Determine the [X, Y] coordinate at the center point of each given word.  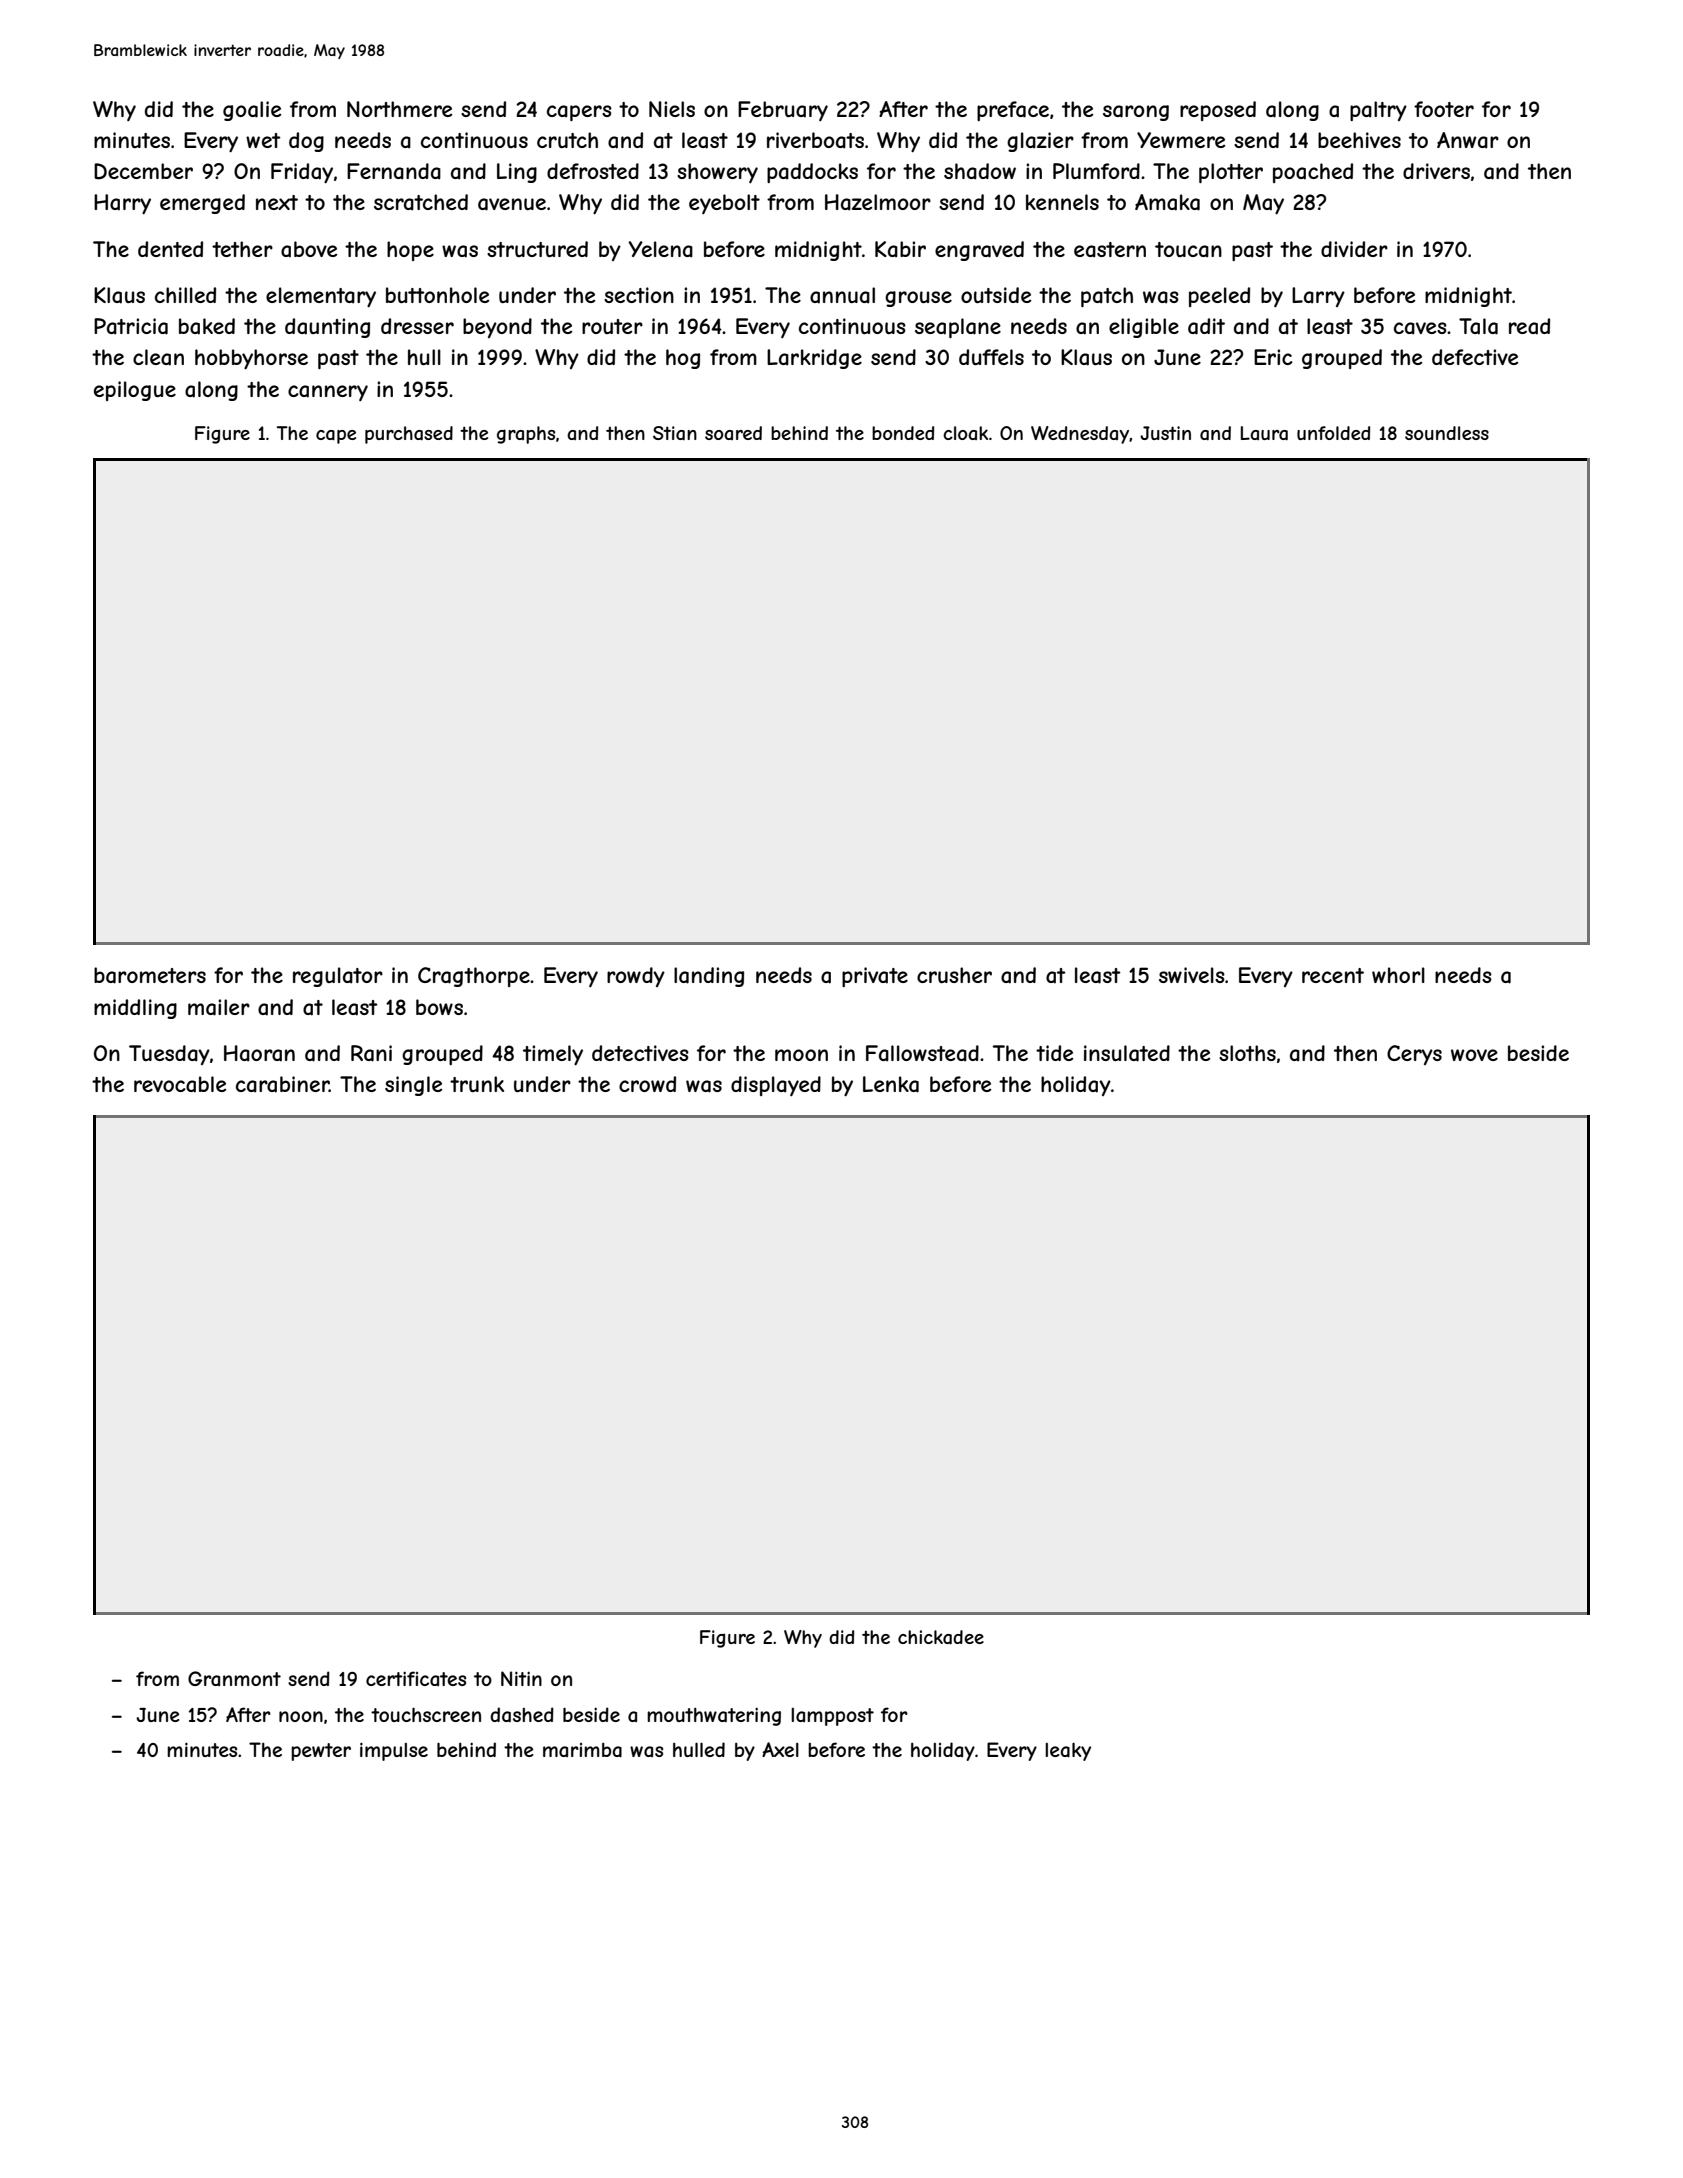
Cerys [1414, 1055]
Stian [675, 433]
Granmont [234, 1678]
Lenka [891, 1084]
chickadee [941, 1637]
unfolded [1333, 433]
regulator [338, 977]
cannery [328, 393]
